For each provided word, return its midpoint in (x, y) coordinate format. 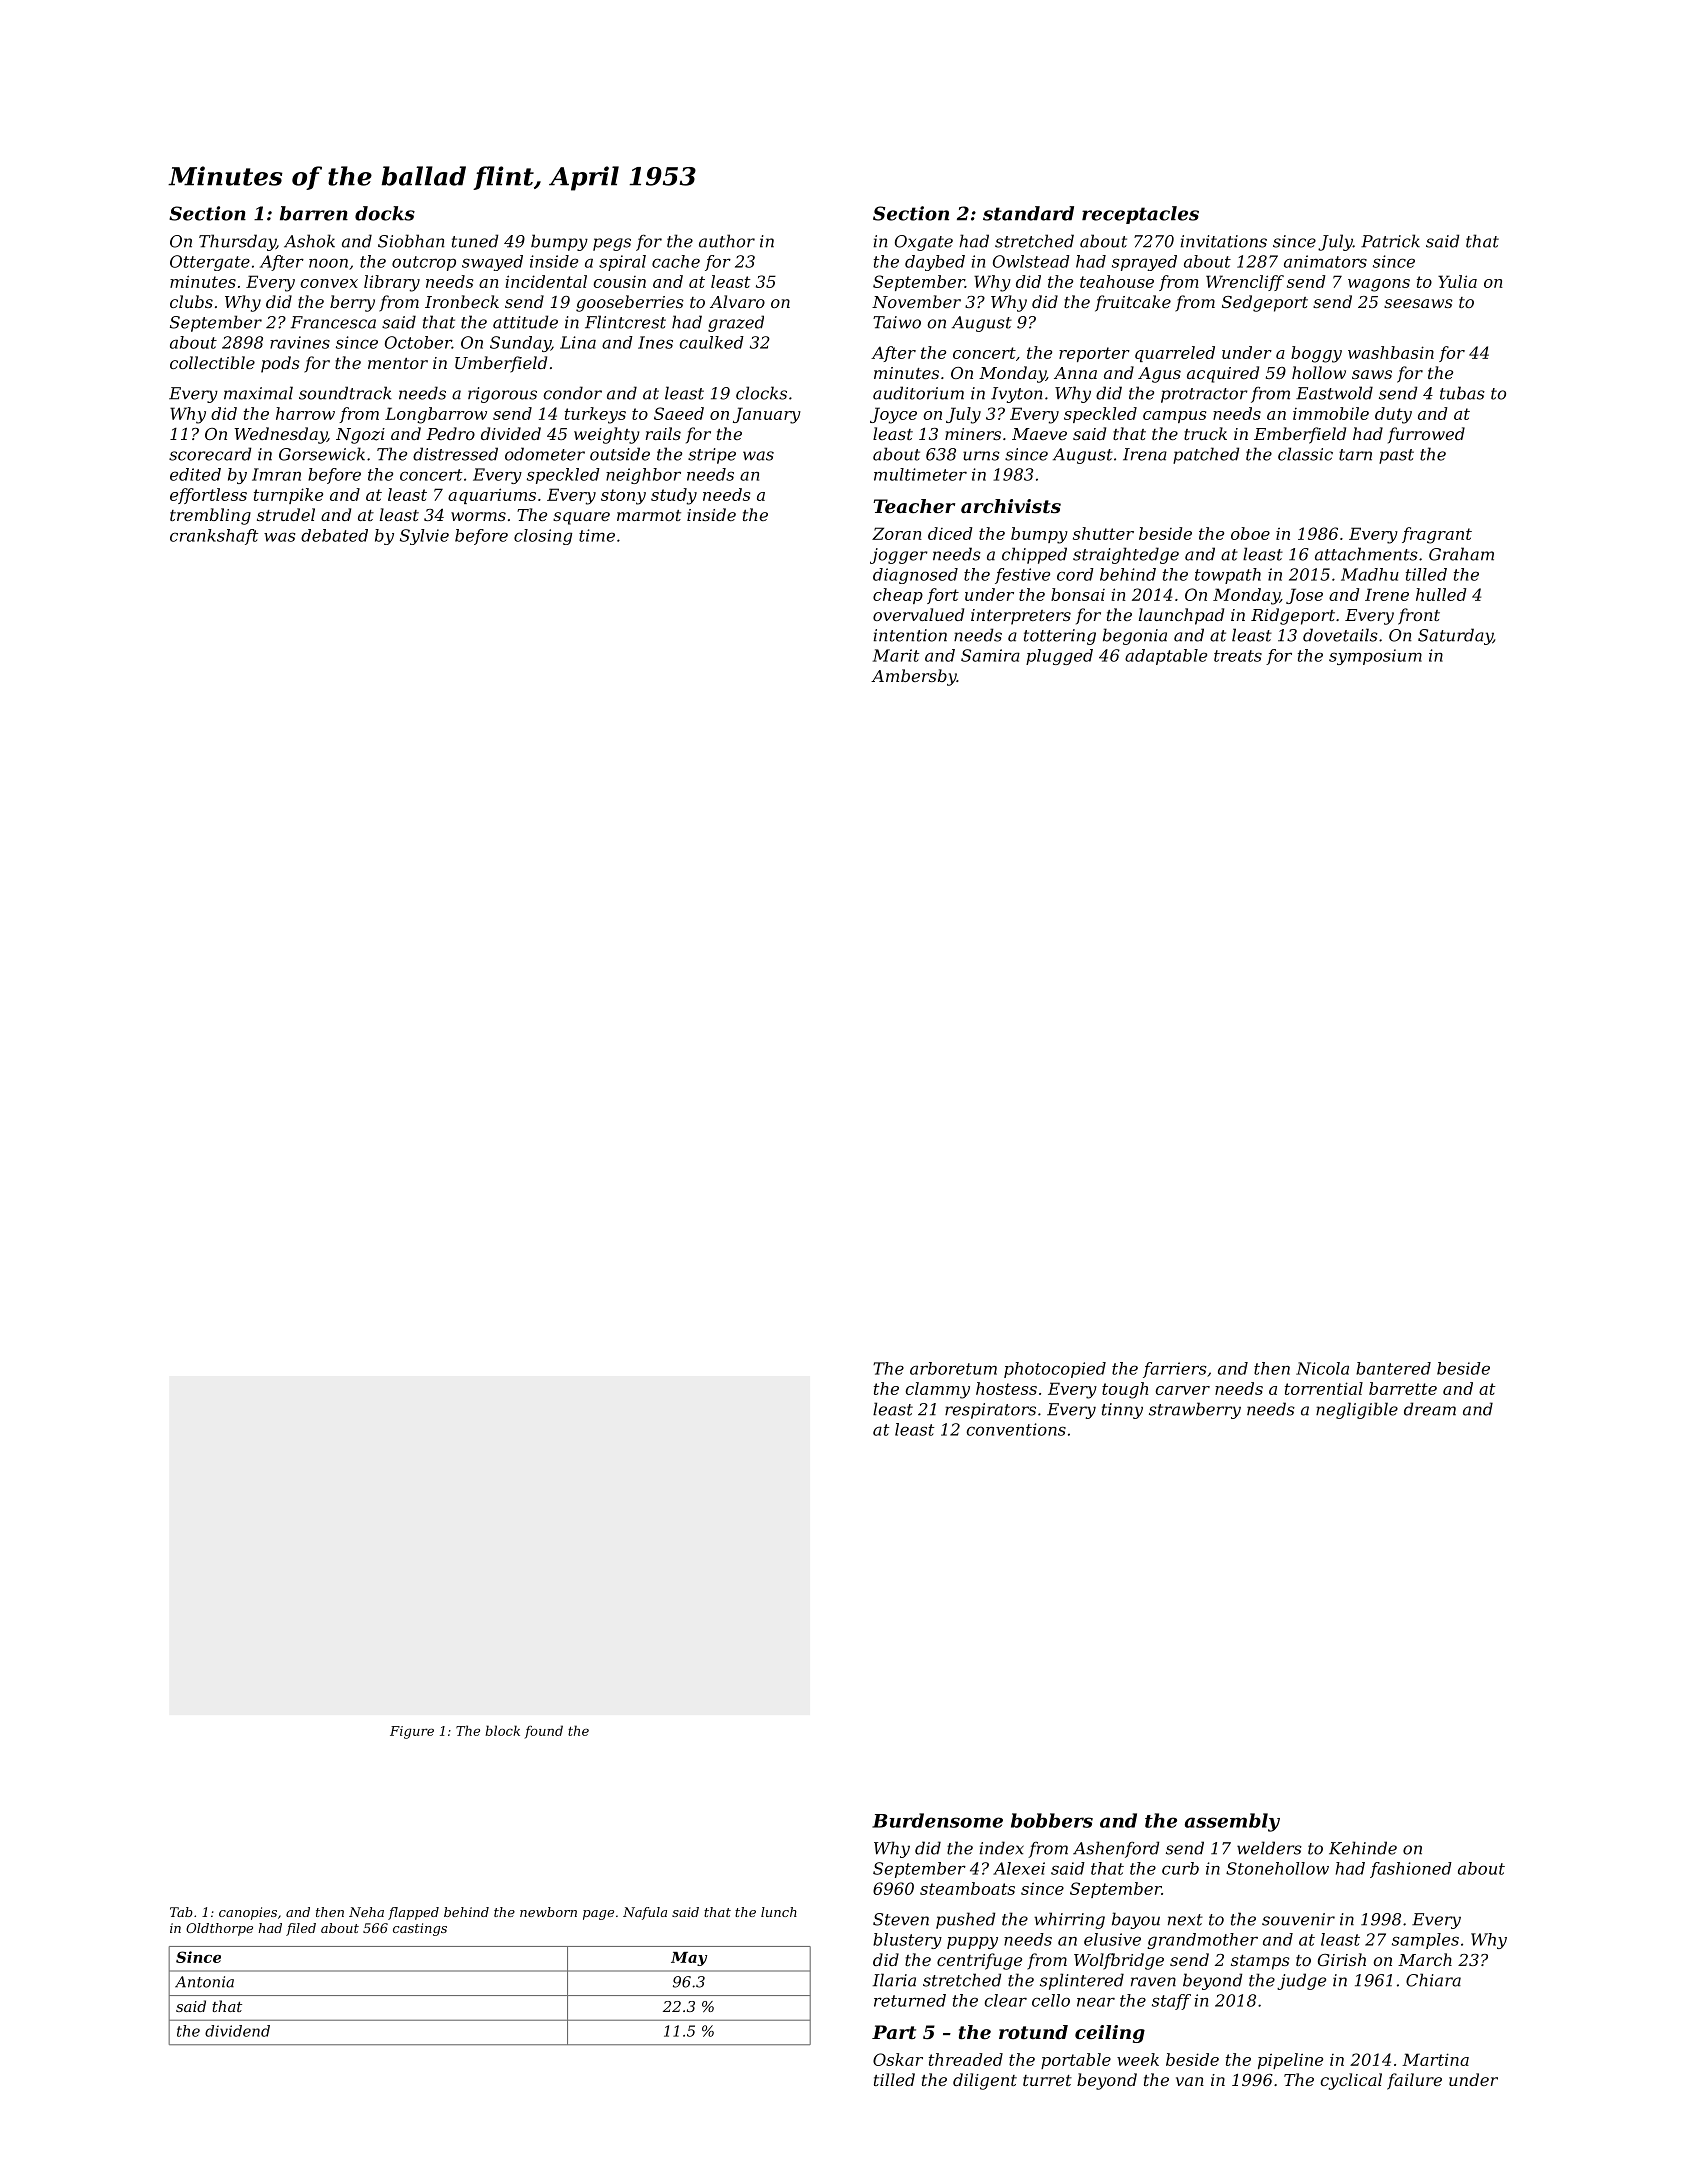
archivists (1011, 506)
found (544, 1732)
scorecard (210, 454)
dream (1430, 1409)
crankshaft (214, 537)
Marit (896, 655)
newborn (548, 1912)
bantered (1393, 1368)
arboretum (953, 1368)
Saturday (1455, 636)
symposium (1375, 657)
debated (334, 535)
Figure (412, 1732)
